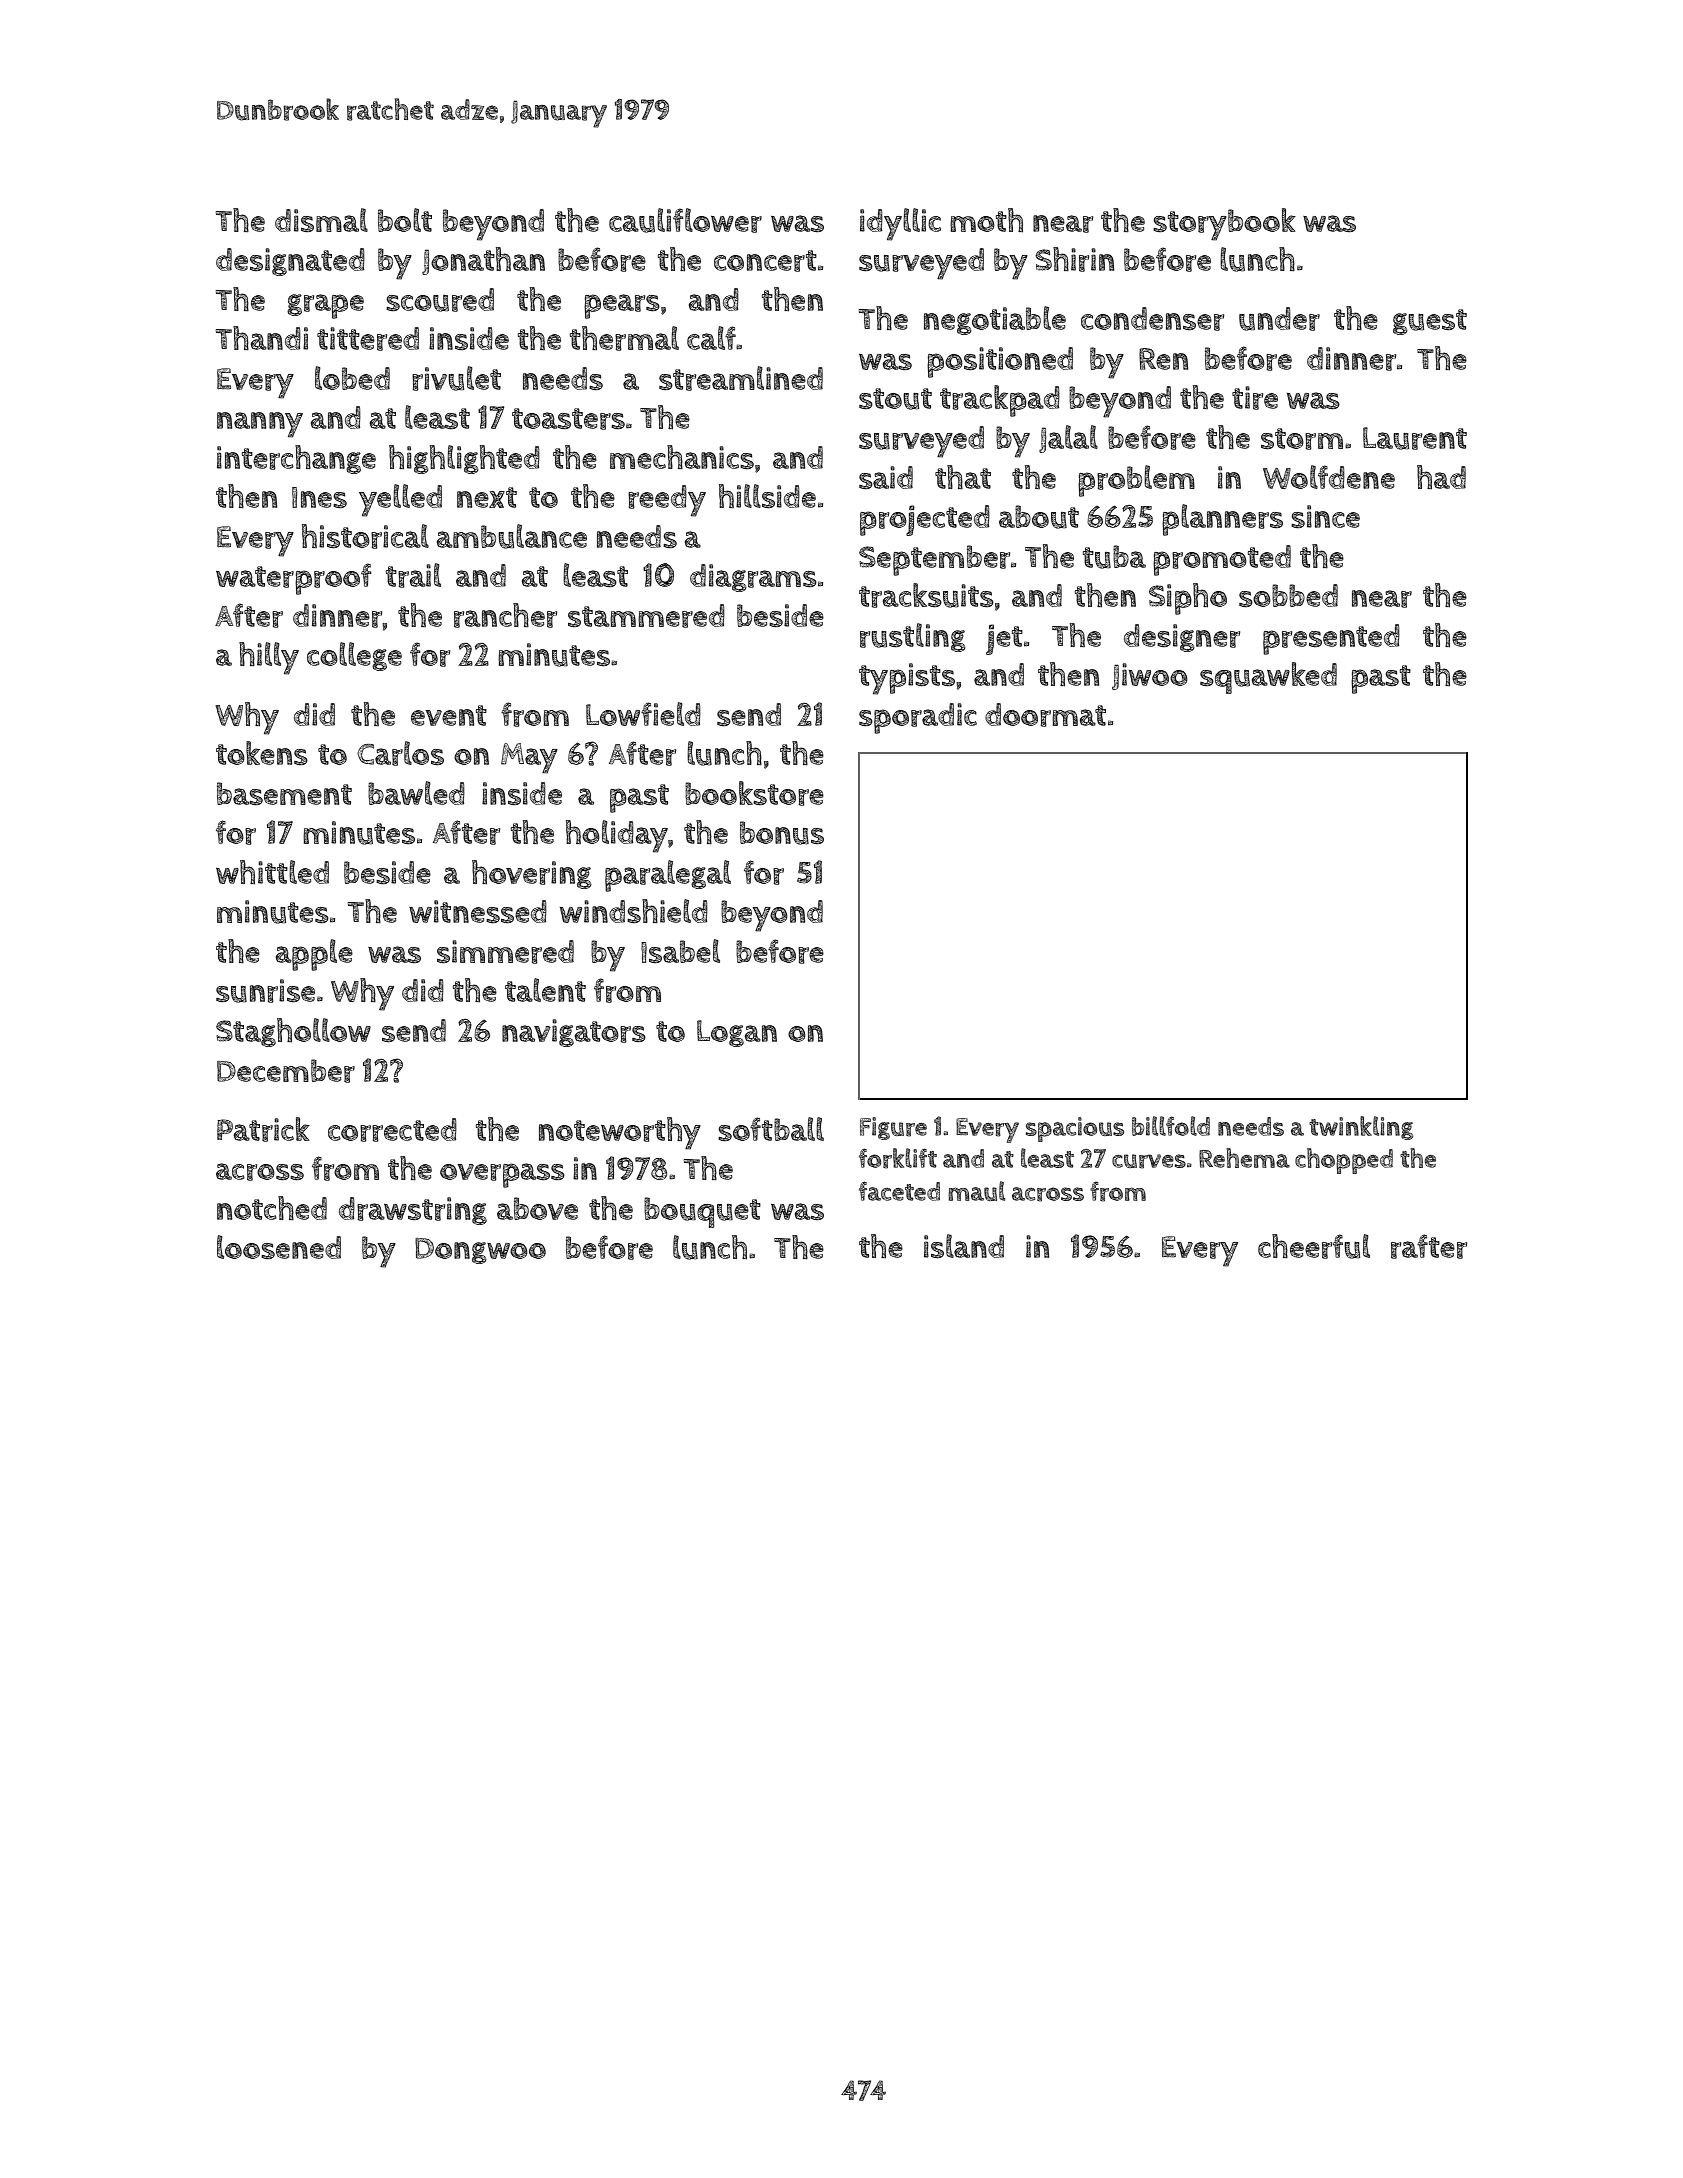 This image has height=2178, width=1683. I want to click on mechanics, so click(682, 457).
